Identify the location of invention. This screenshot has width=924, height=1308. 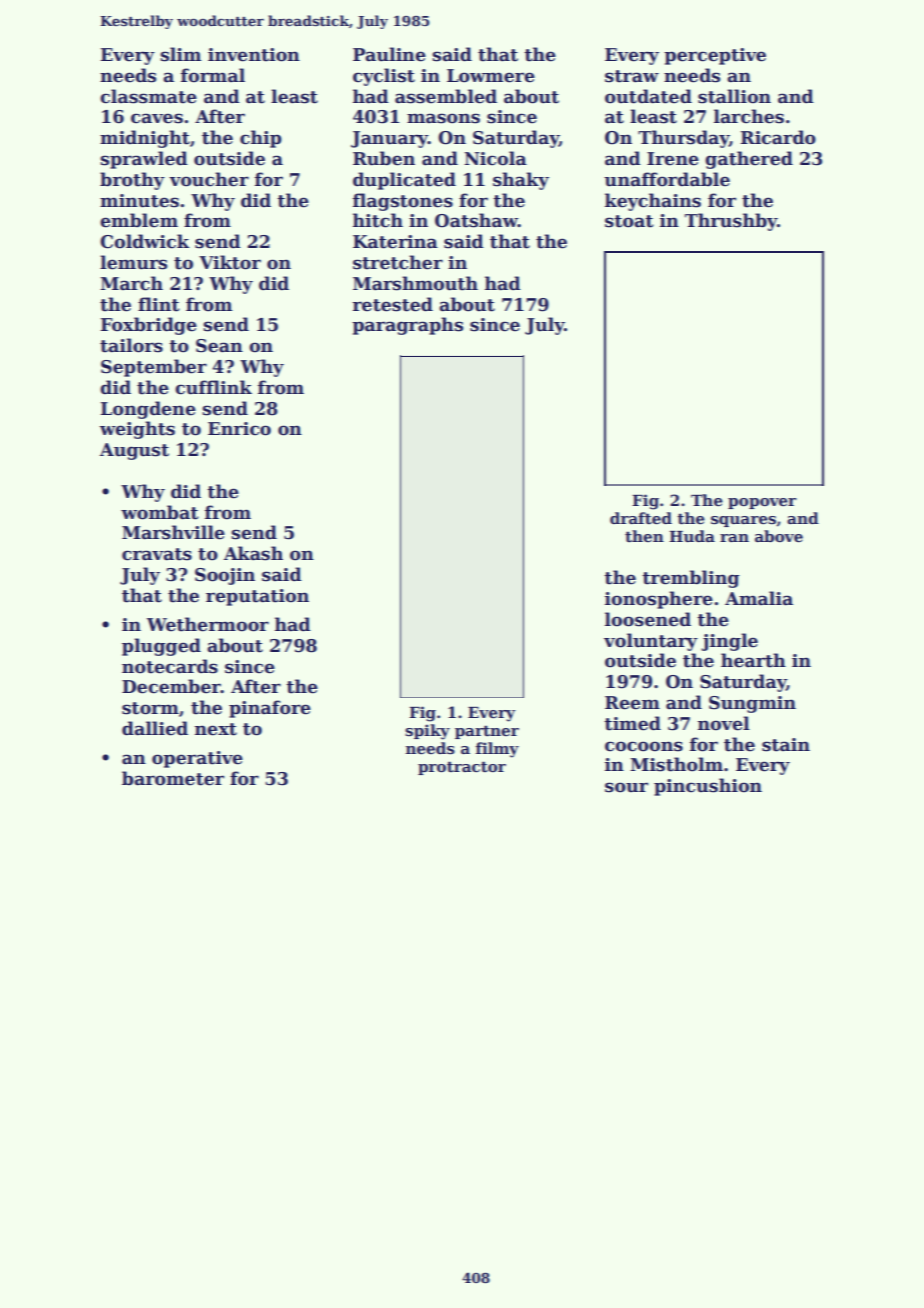
(254, 55).
